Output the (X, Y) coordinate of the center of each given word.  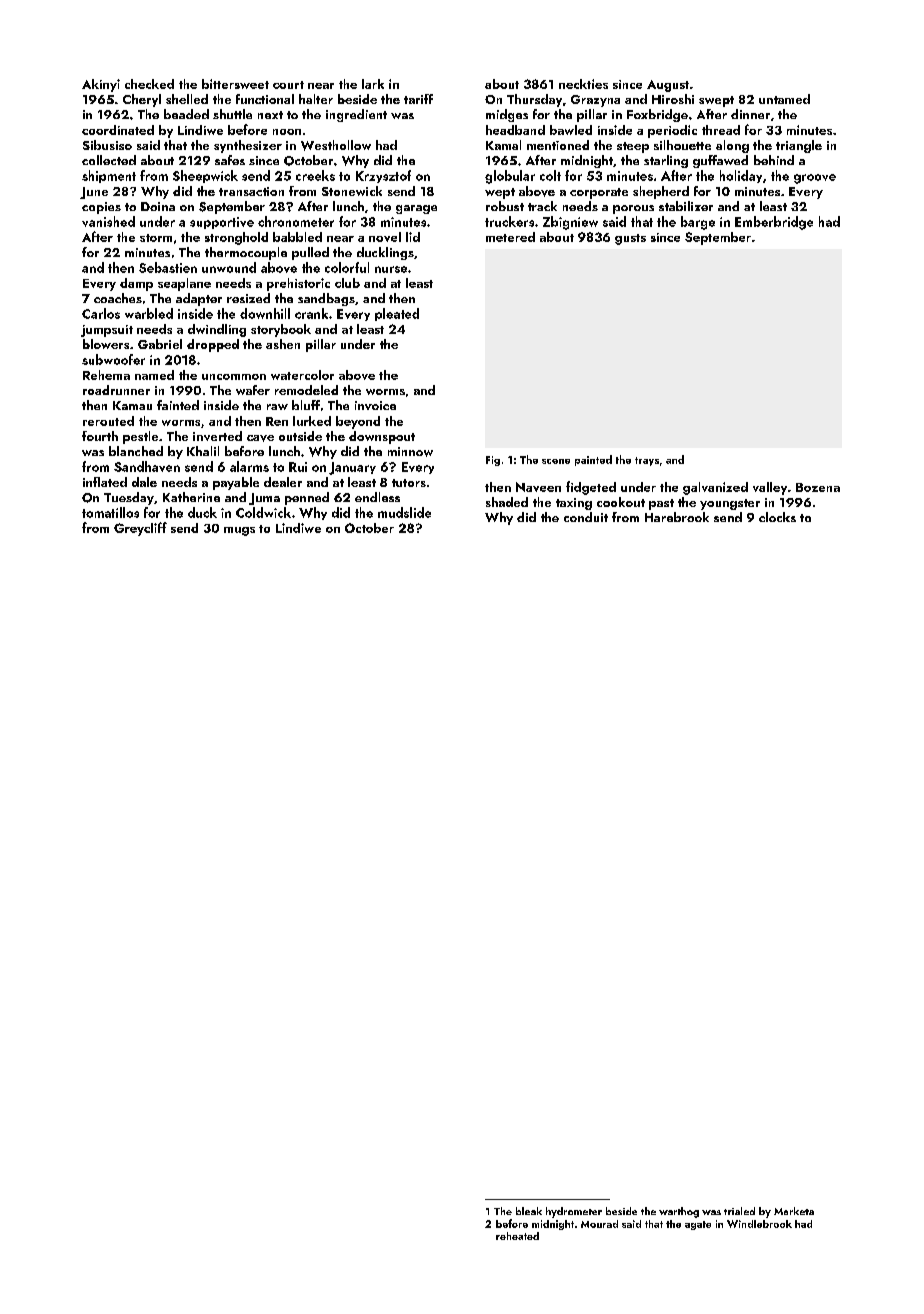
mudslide (404, 512)
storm (156, 238)
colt (550, 175)
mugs (239, 531)
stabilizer (686, 206)
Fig (493, 461)
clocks (777, 517)
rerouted (108, 421)
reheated (517, 1236)
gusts (630, 239)
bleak (529, 1211)
